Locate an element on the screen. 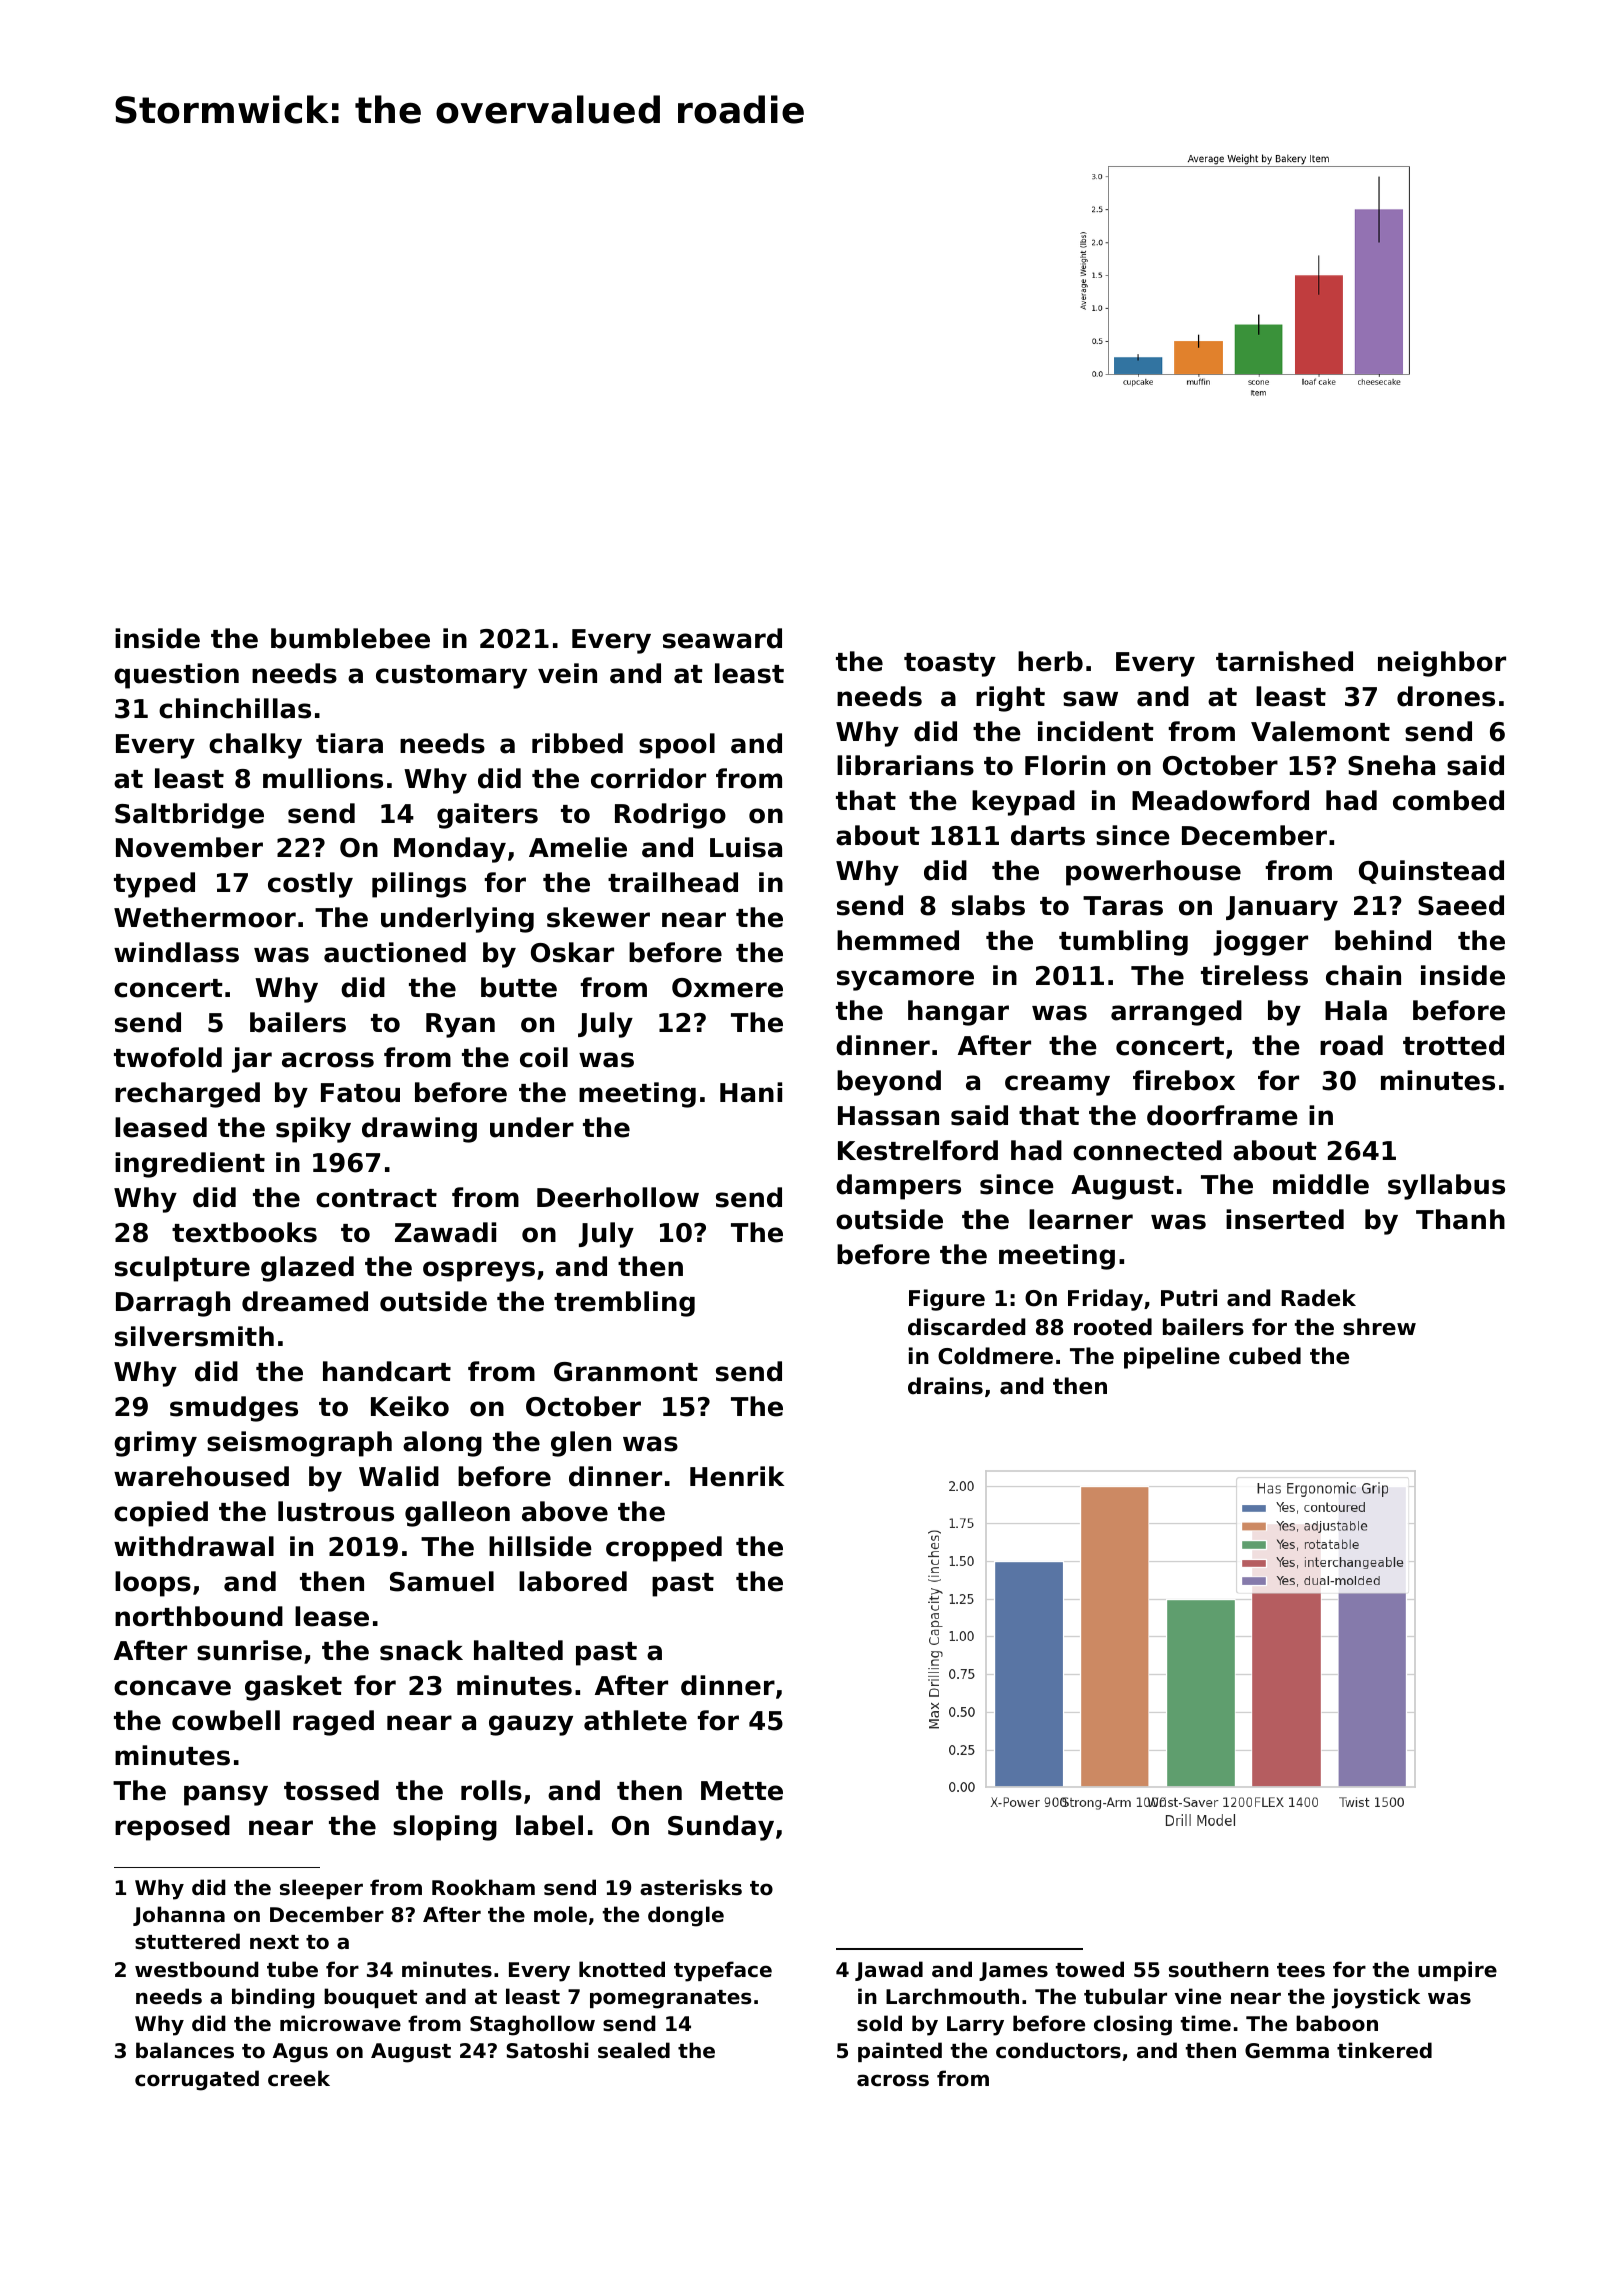  trotted is located at coordinates (1453, 1045).
